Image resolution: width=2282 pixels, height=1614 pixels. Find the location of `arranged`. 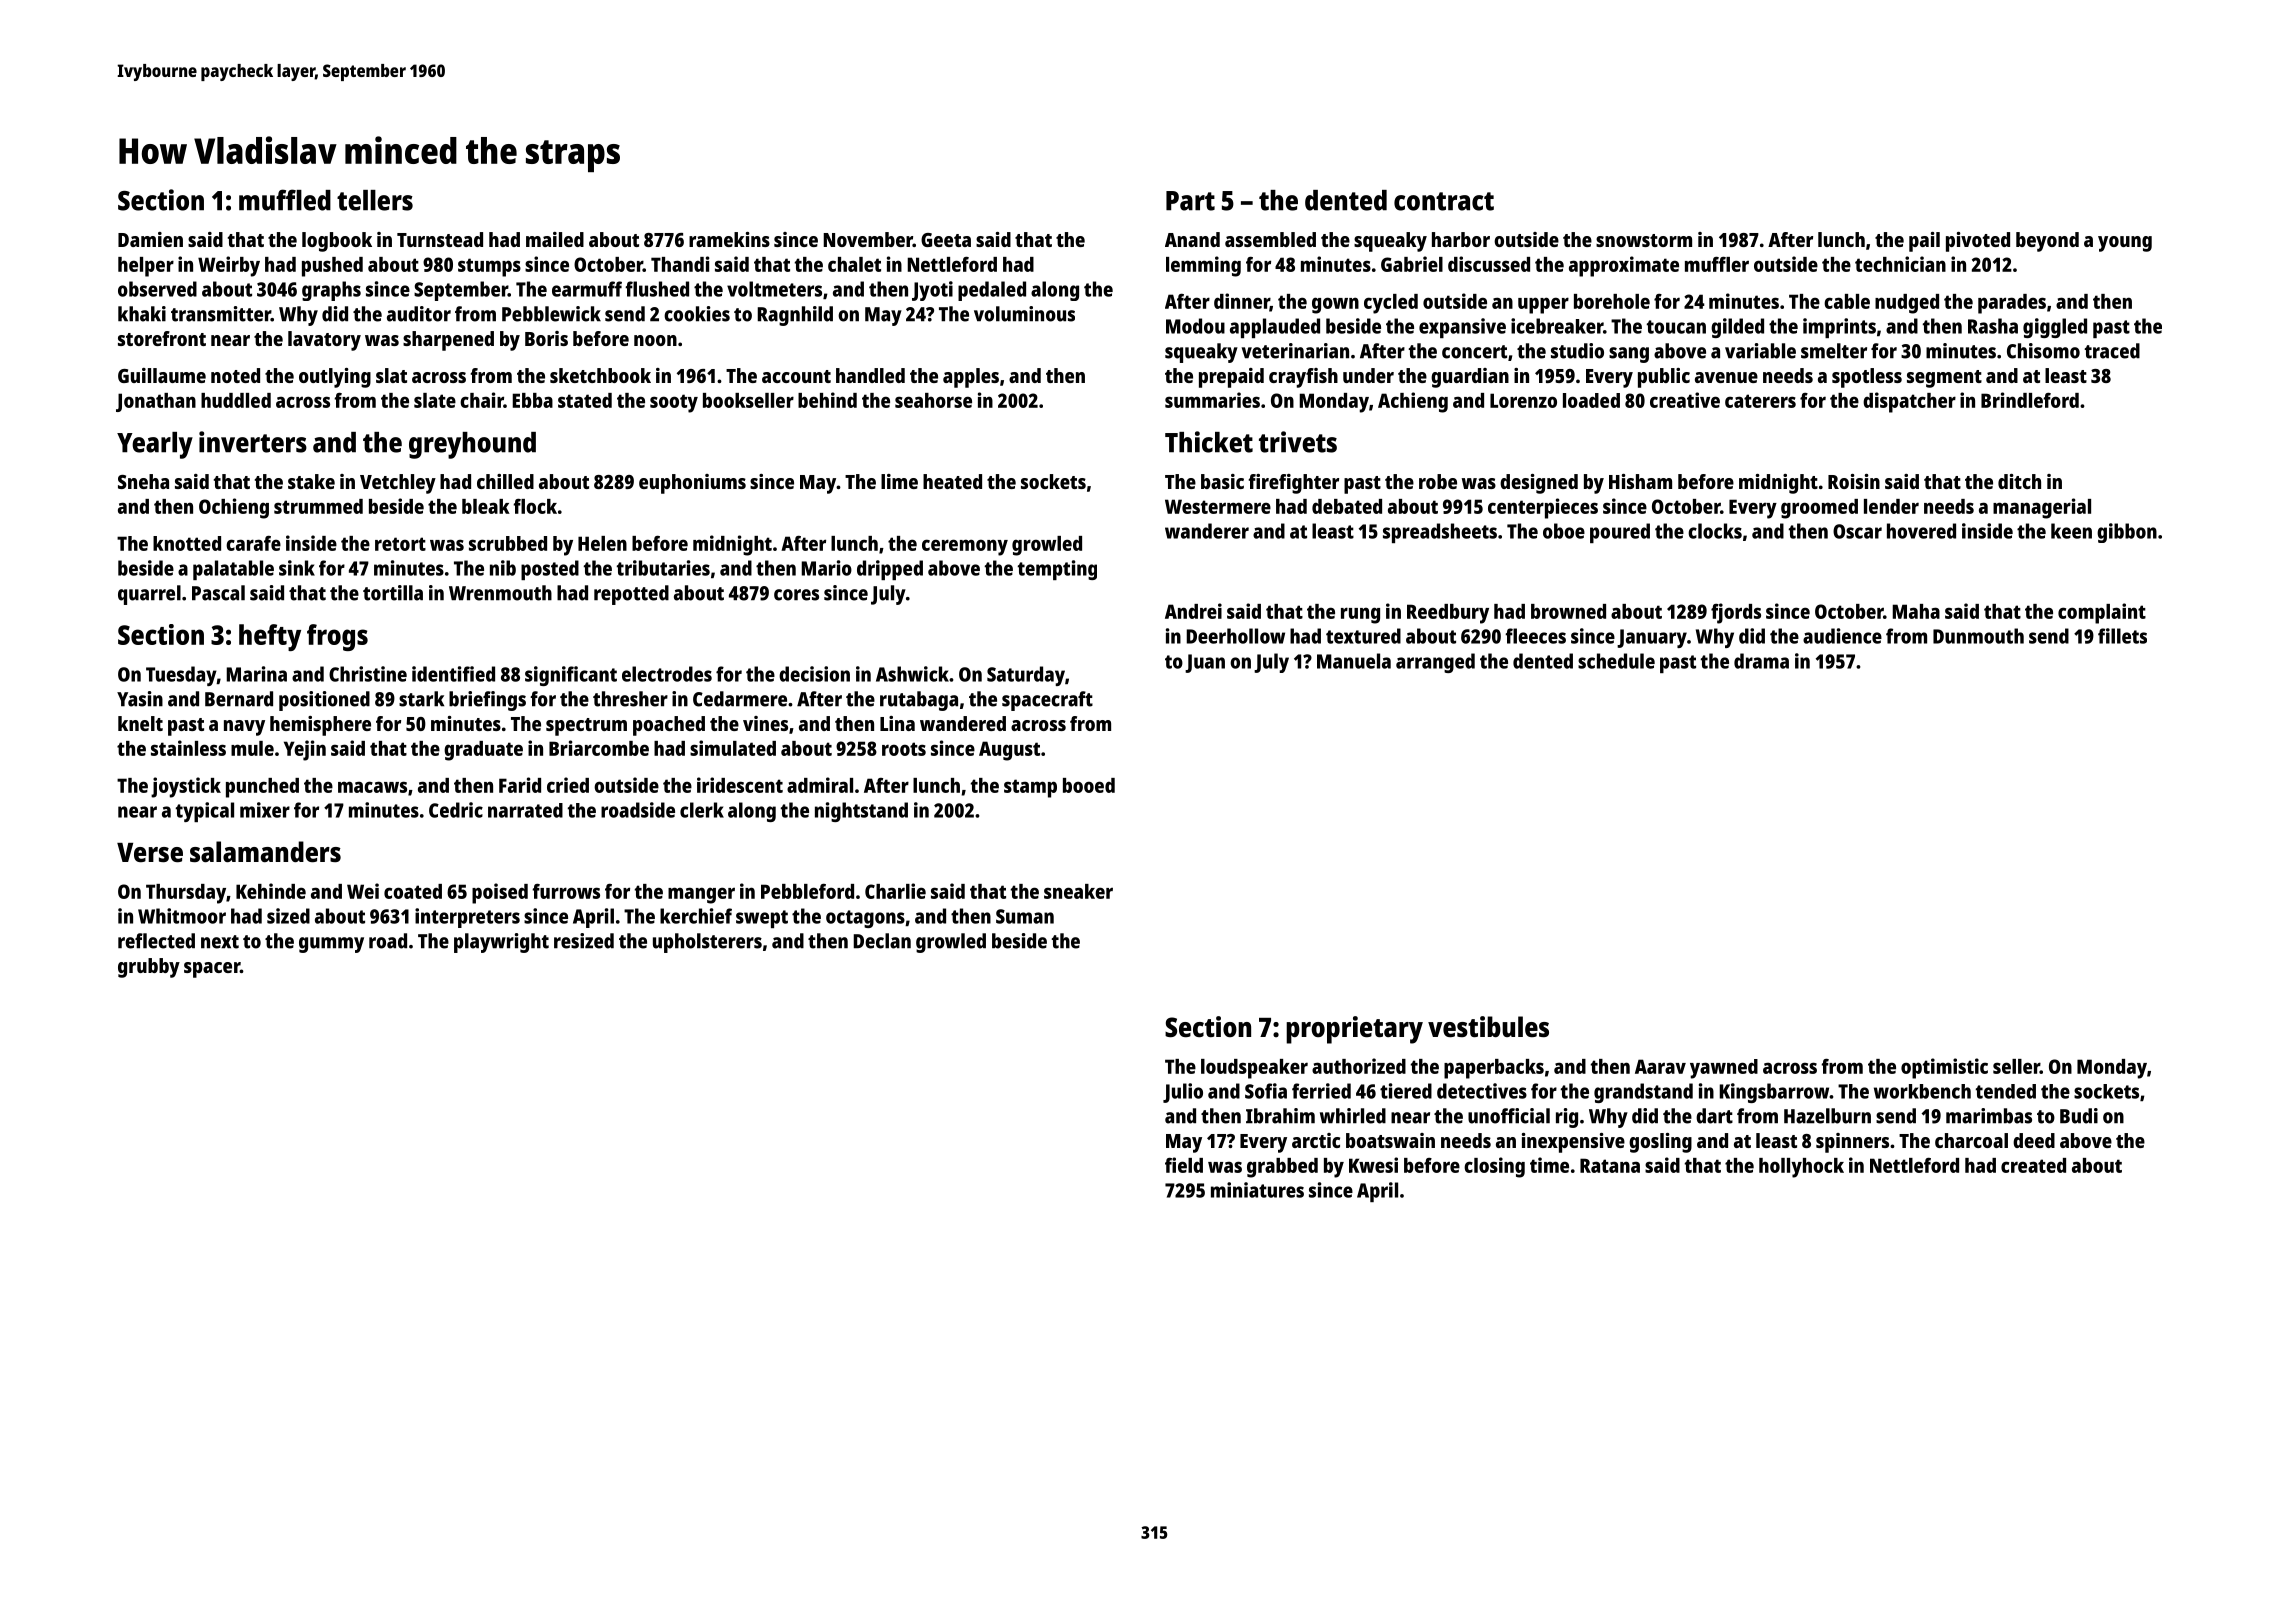

arranged is located at coordinates (1435, 663).
